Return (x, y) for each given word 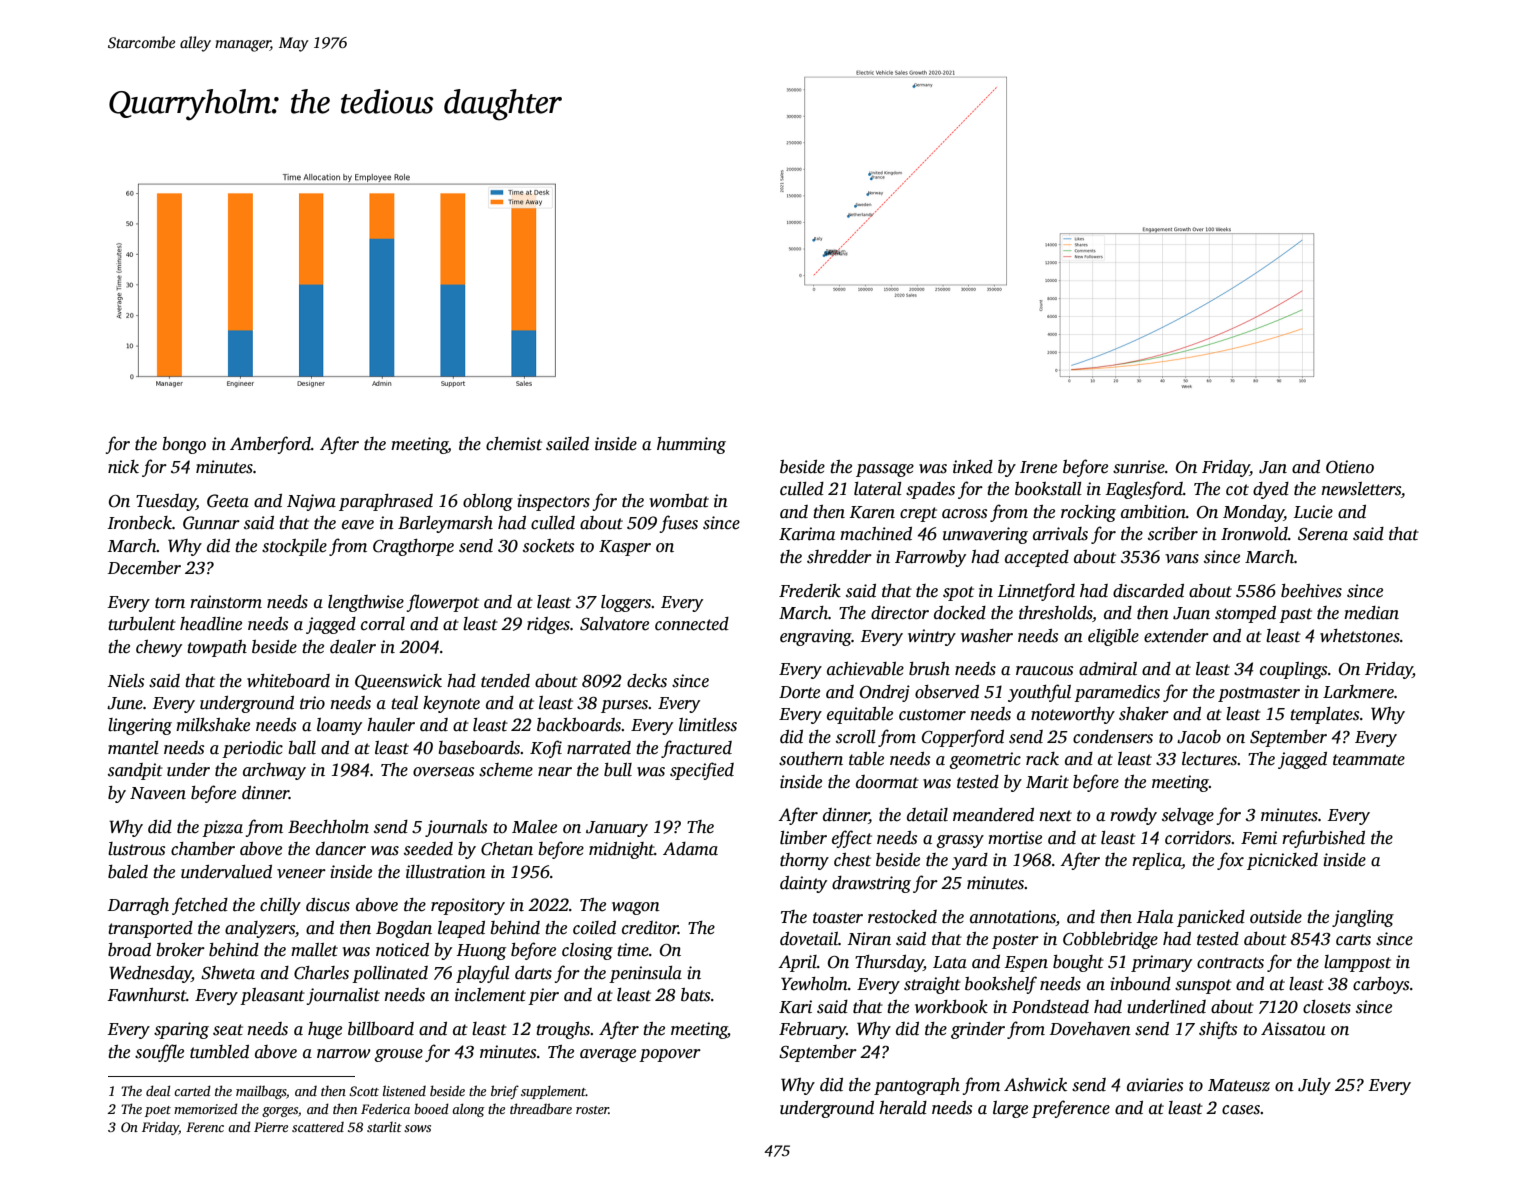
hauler (391, 725)
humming (691, 445)
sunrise (1139, 467)
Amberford (270, 445)
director (900, 613)
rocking (1088, 513)
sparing (181, 1030)
